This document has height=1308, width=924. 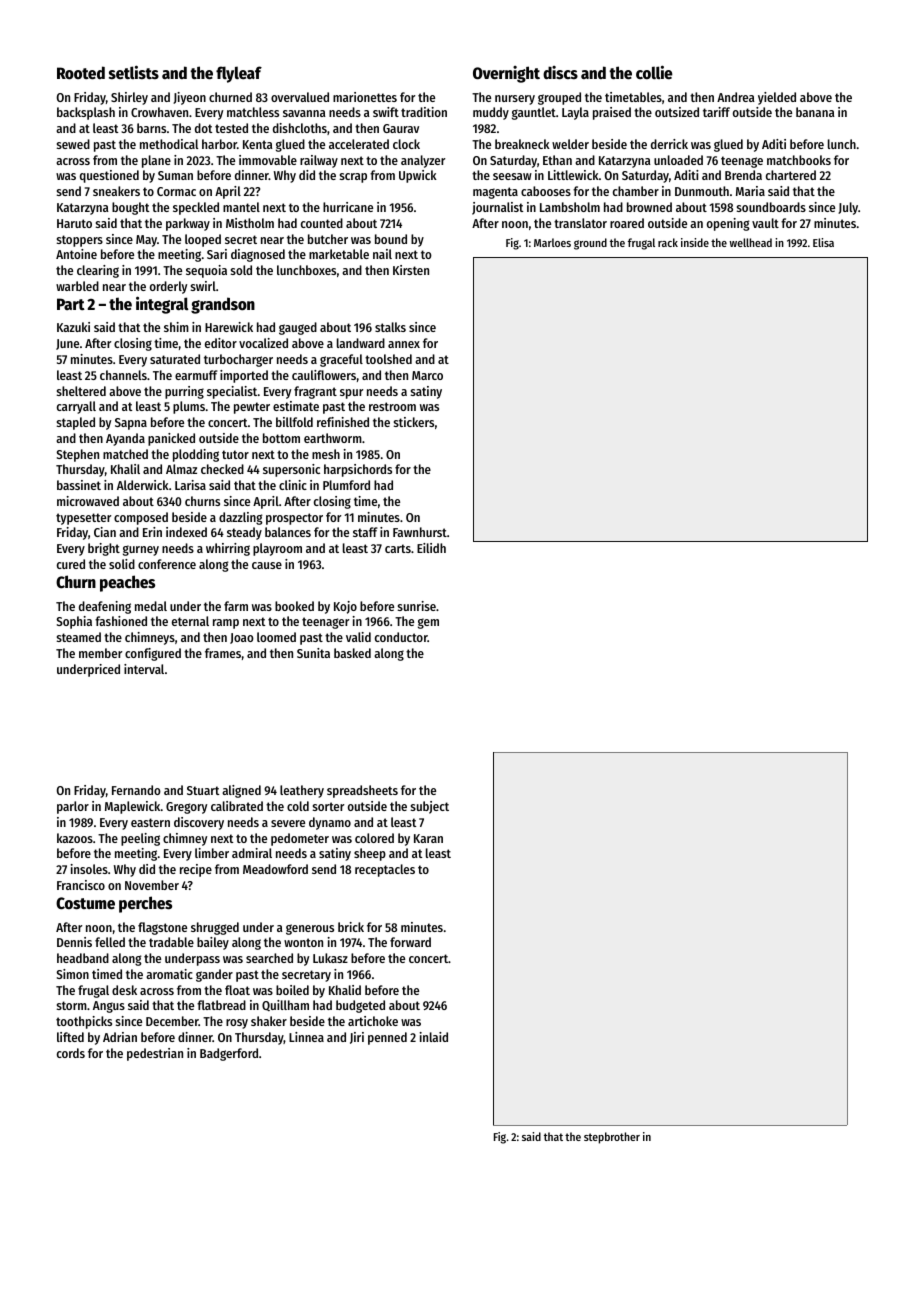 I want to click on stepbrother, so click(x=612, y=1138).
